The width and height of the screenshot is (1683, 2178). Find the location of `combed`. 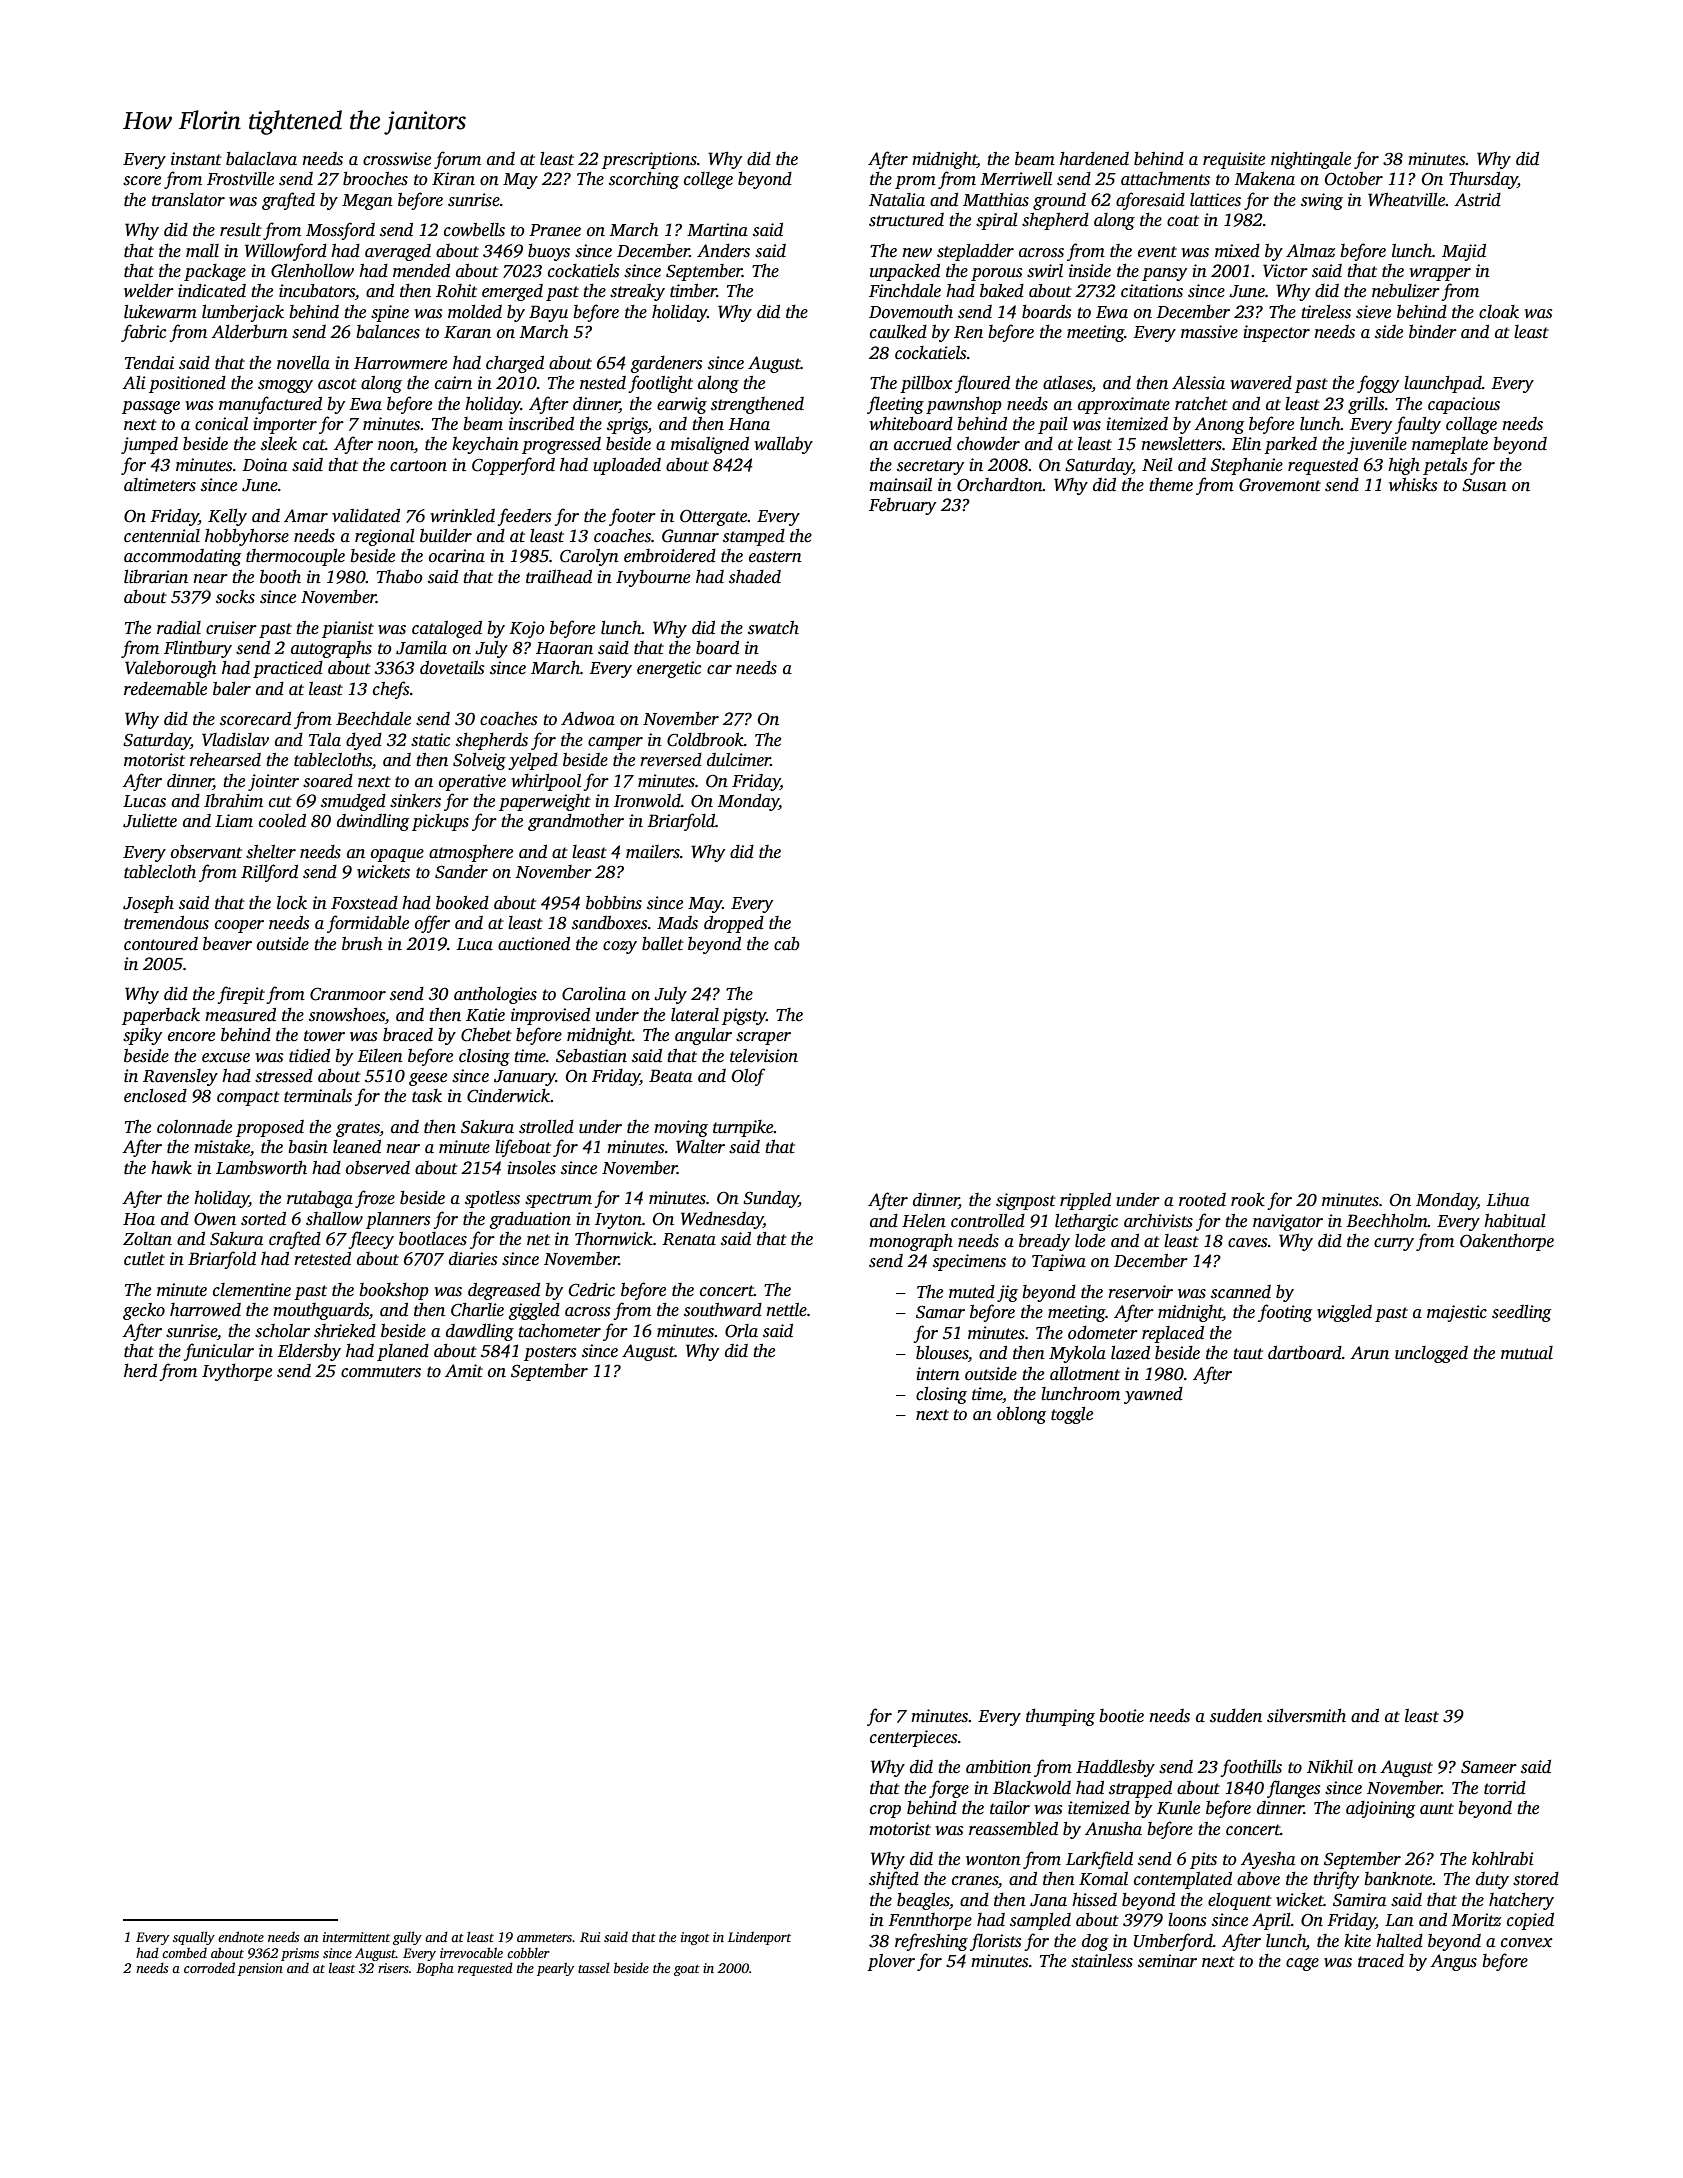

combed is located at coordinates (184, 1953).
